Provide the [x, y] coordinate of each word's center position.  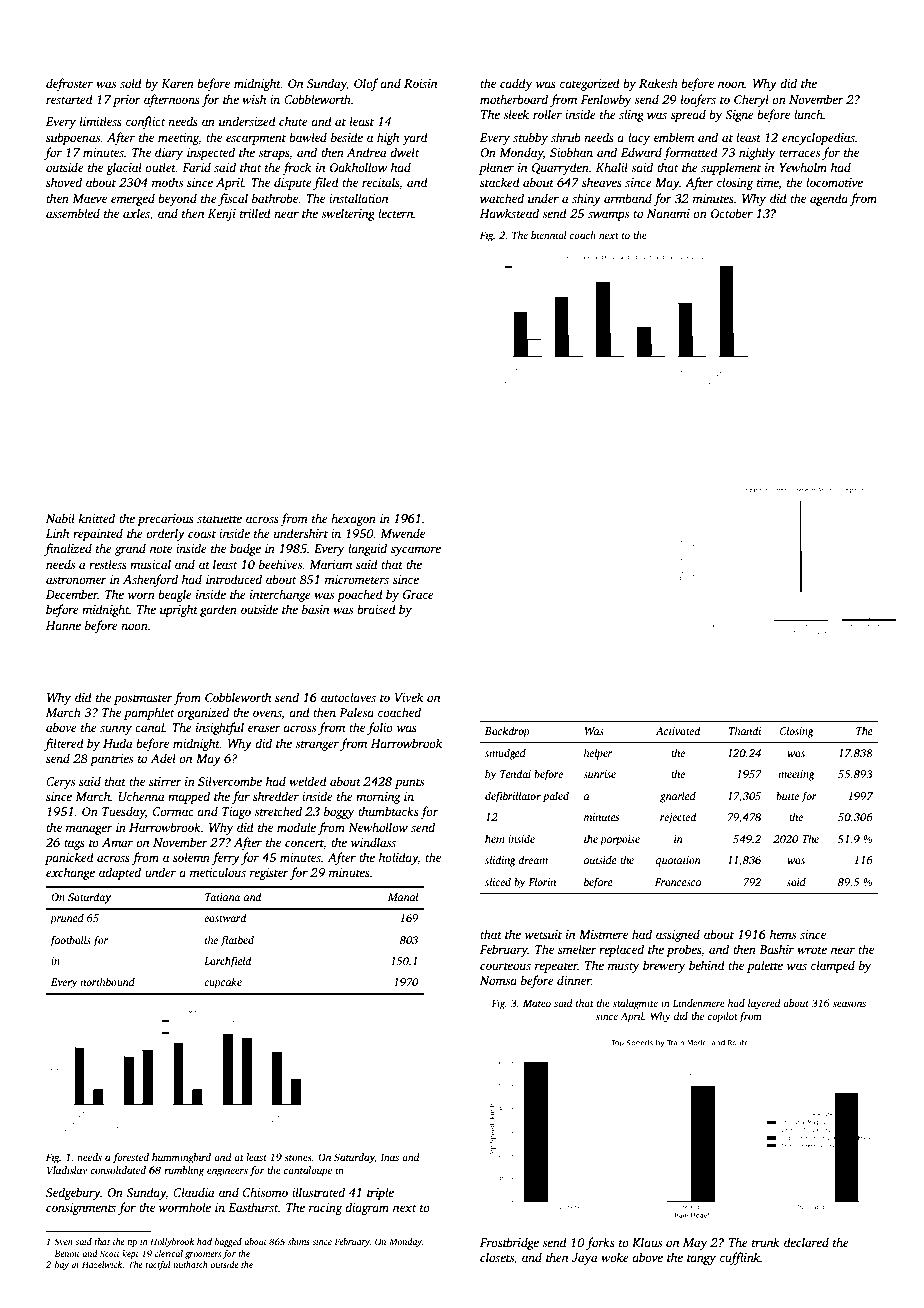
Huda [118, 743]
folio [380, 728]
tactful [158, 1265]
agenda [829, 199]
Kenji [222, 215]
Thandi [745, 730]
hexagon [353, 519]
